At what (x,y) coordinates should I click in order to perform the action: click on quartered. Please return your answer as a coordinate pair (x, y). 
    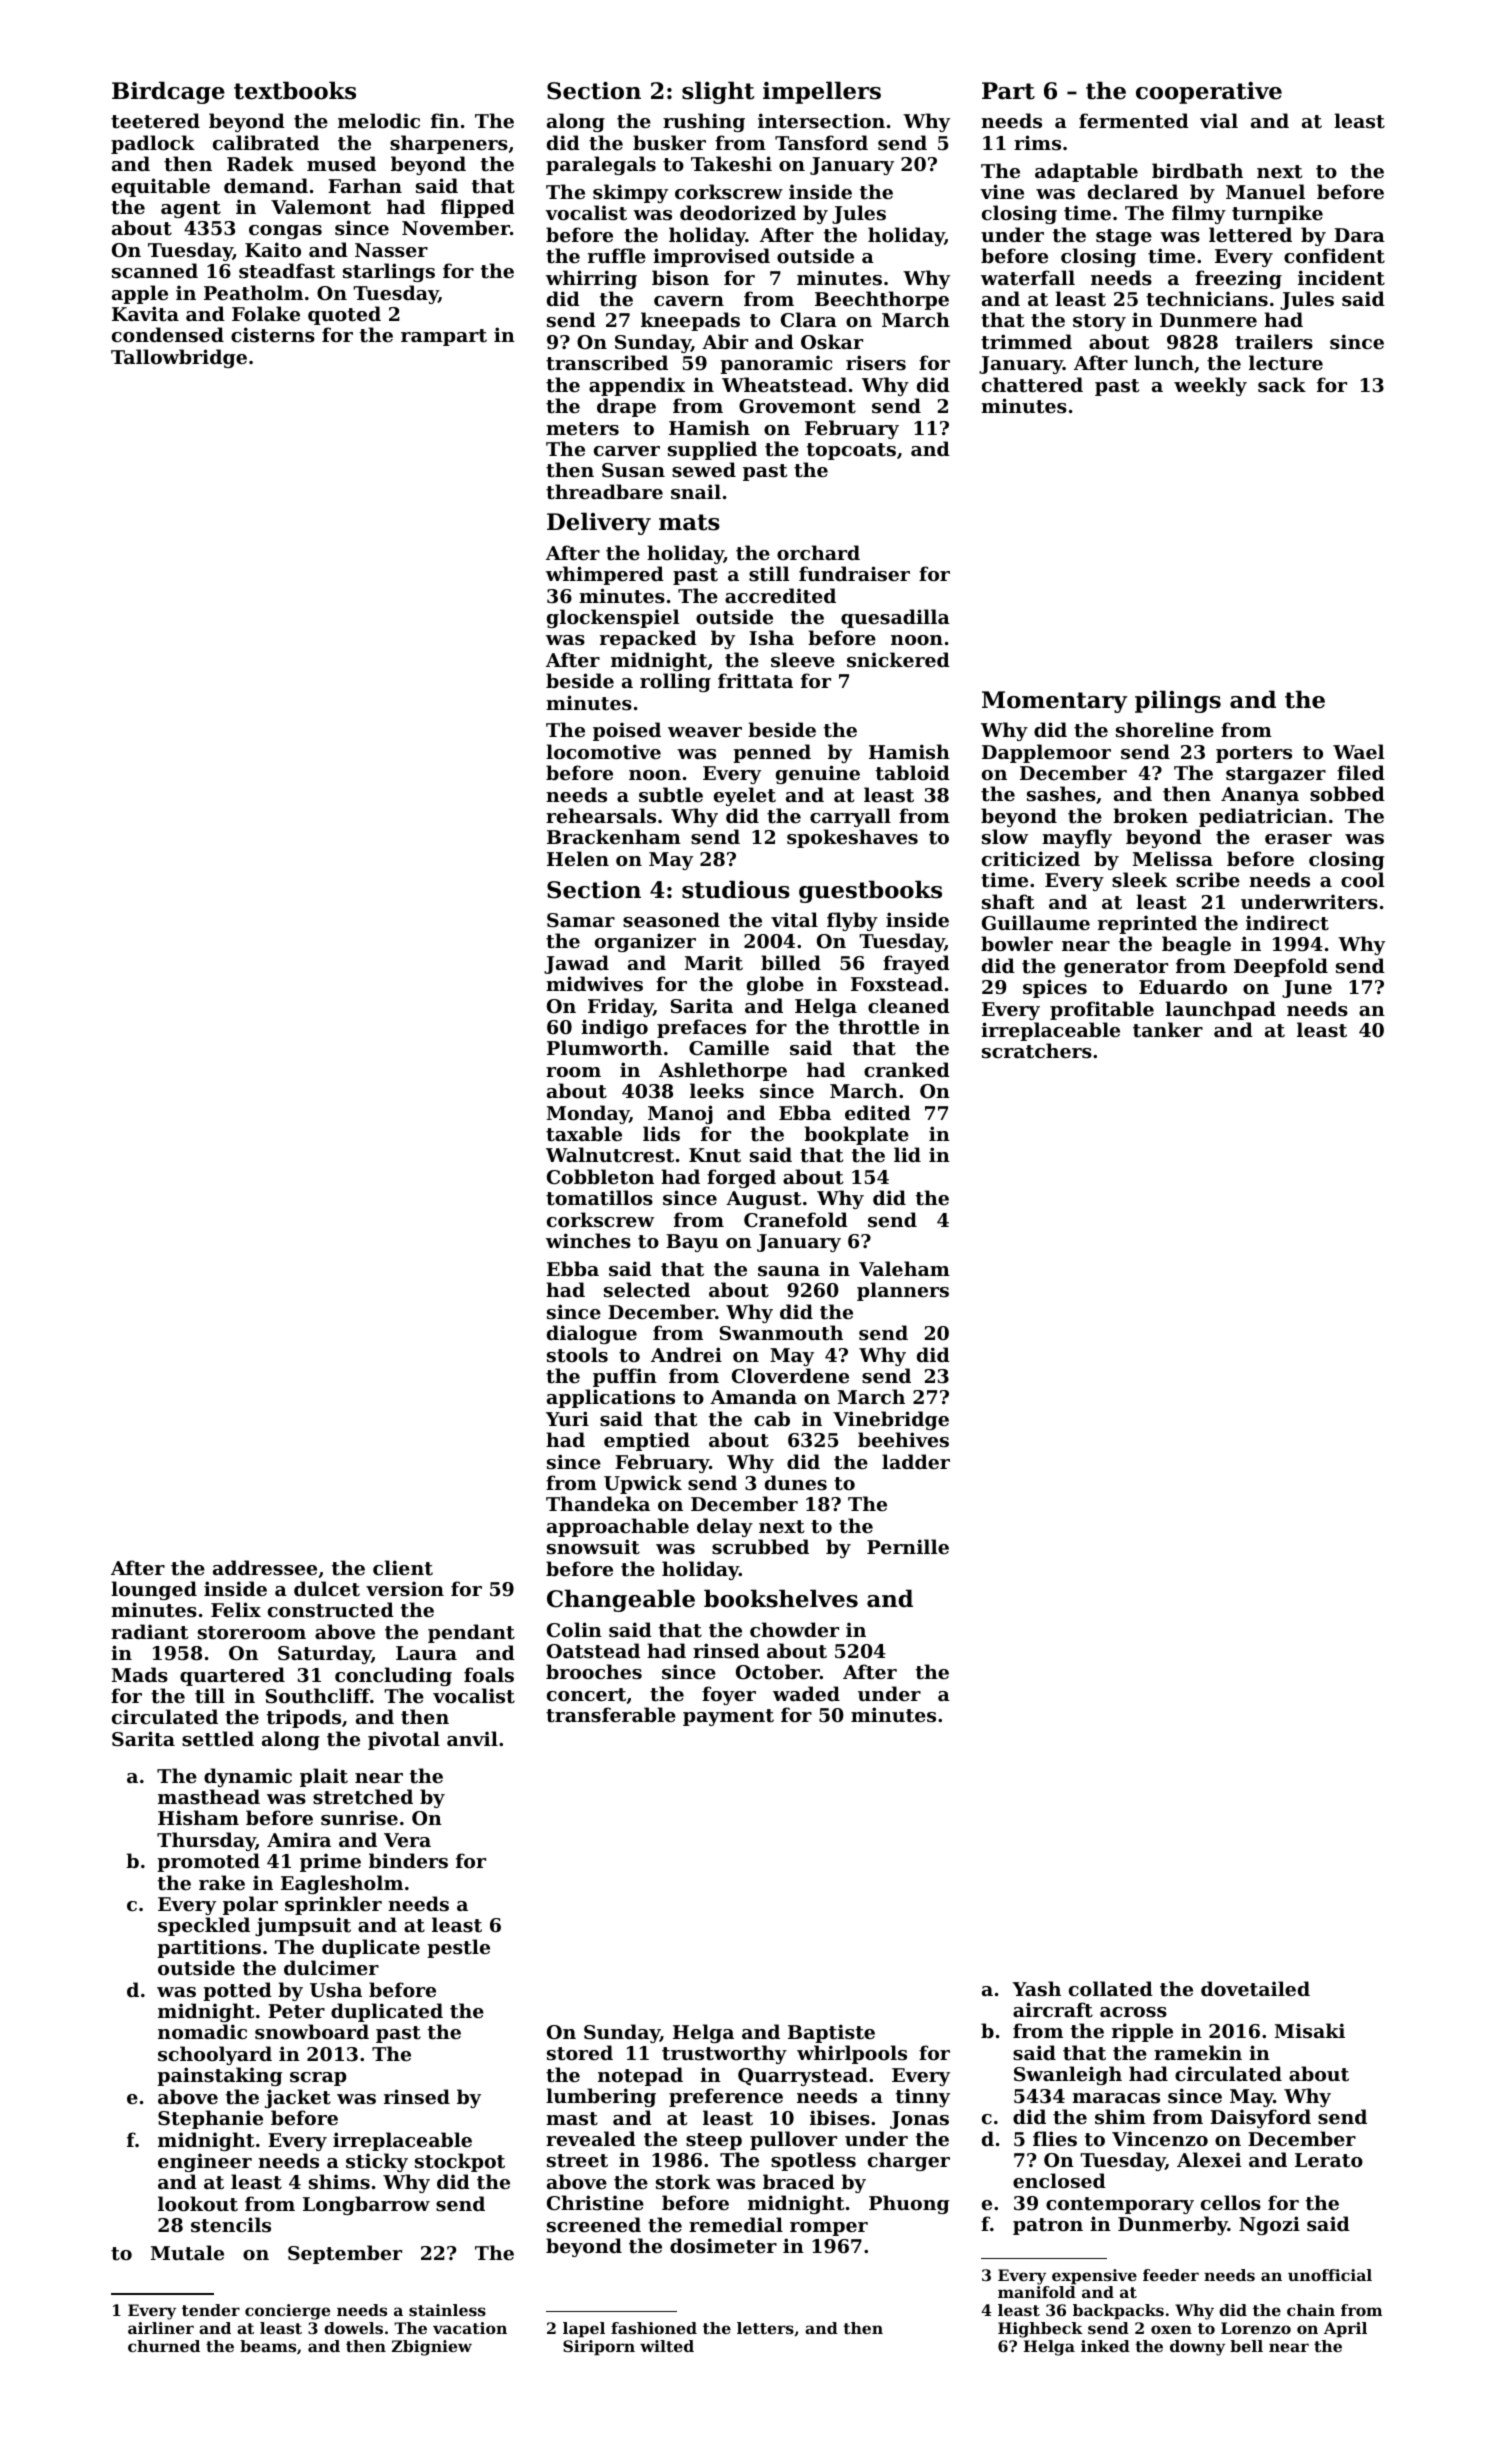
    Looking at the image, I should click on (232, 1676).
